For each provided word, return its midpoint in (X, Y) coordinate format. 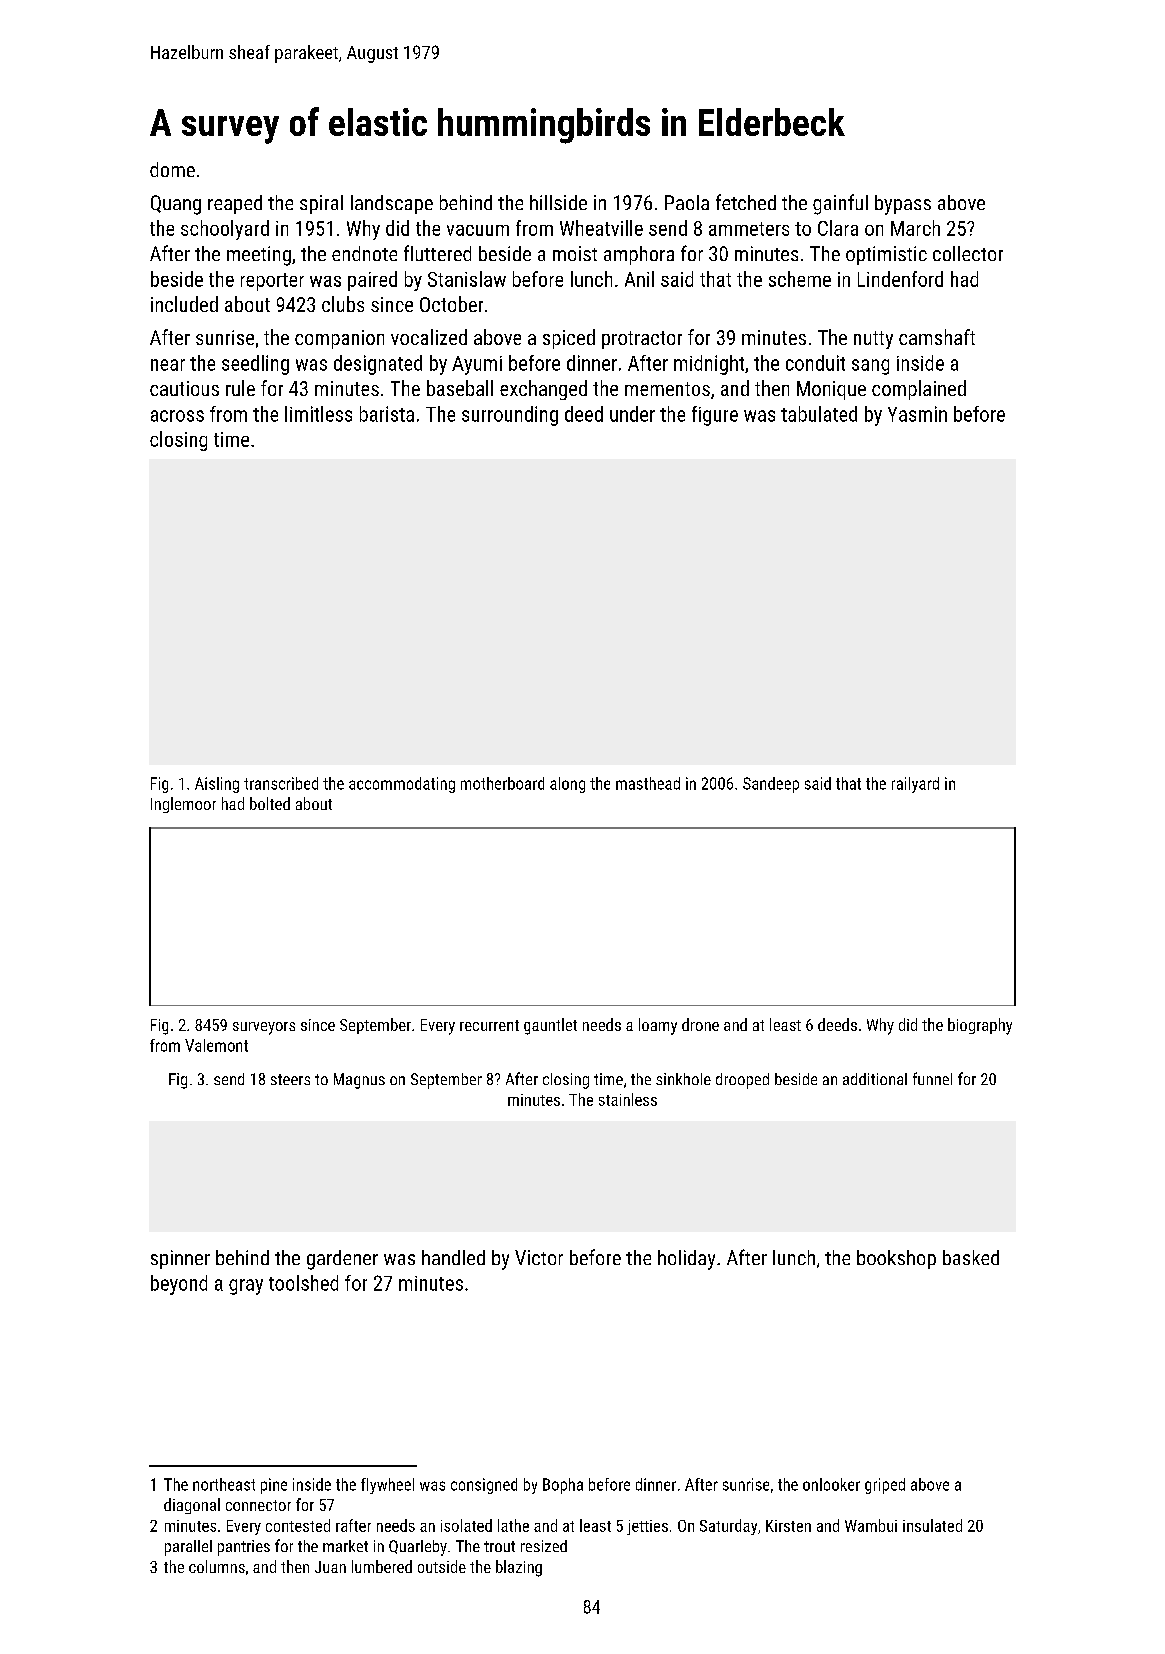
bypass (903, 205)
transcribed (281, 783)
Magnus (359, 1081)
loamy (658, 1026)
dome (172, 169)
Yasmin (917, 414)
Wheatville (601, 228)
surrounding (510, 416)
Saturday (728, 1527)
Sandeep (771, 785)
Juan (330, 1567)
